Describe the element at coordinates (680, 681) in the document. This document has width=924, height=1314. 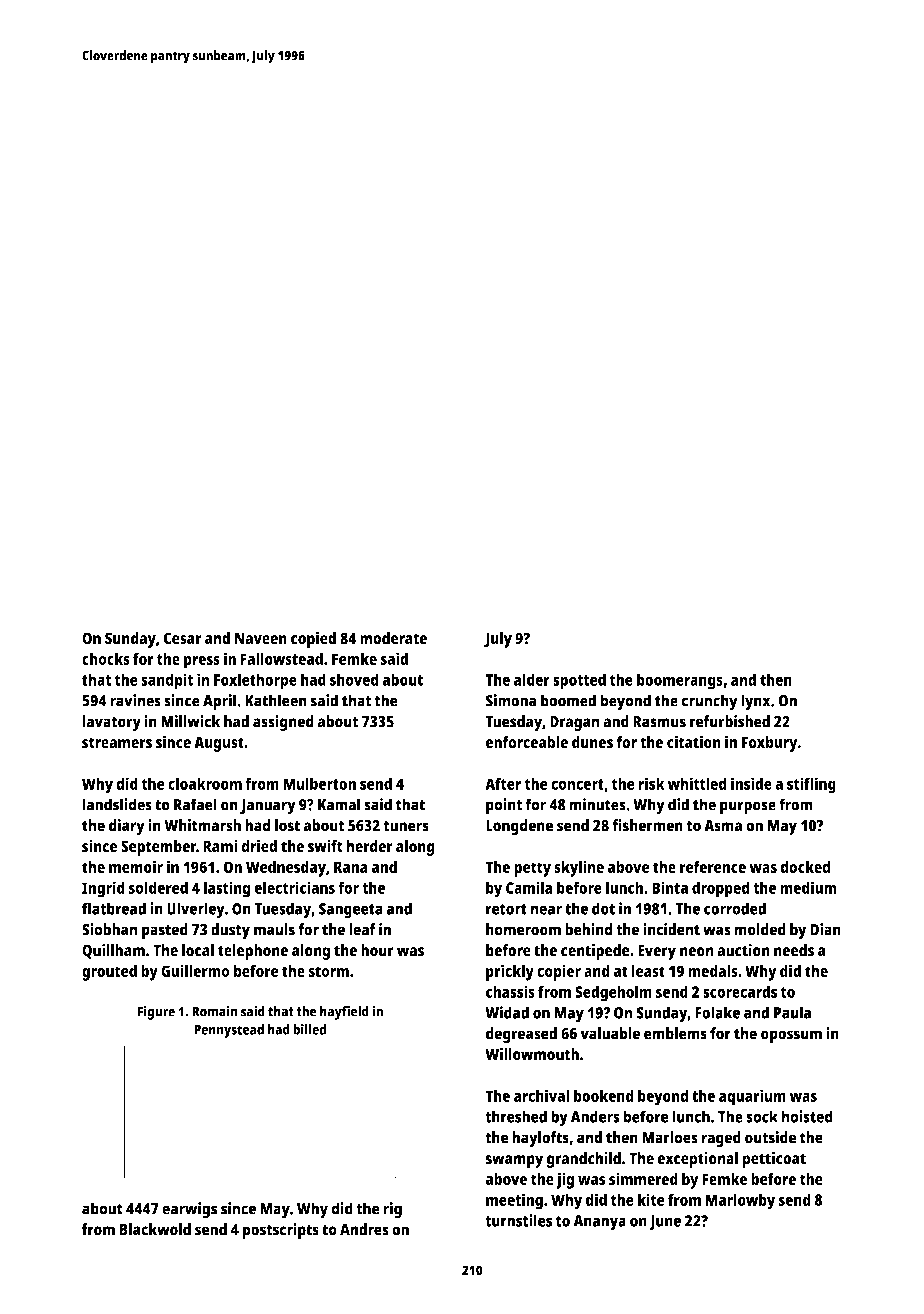
I see `boomerangs` at that location.
